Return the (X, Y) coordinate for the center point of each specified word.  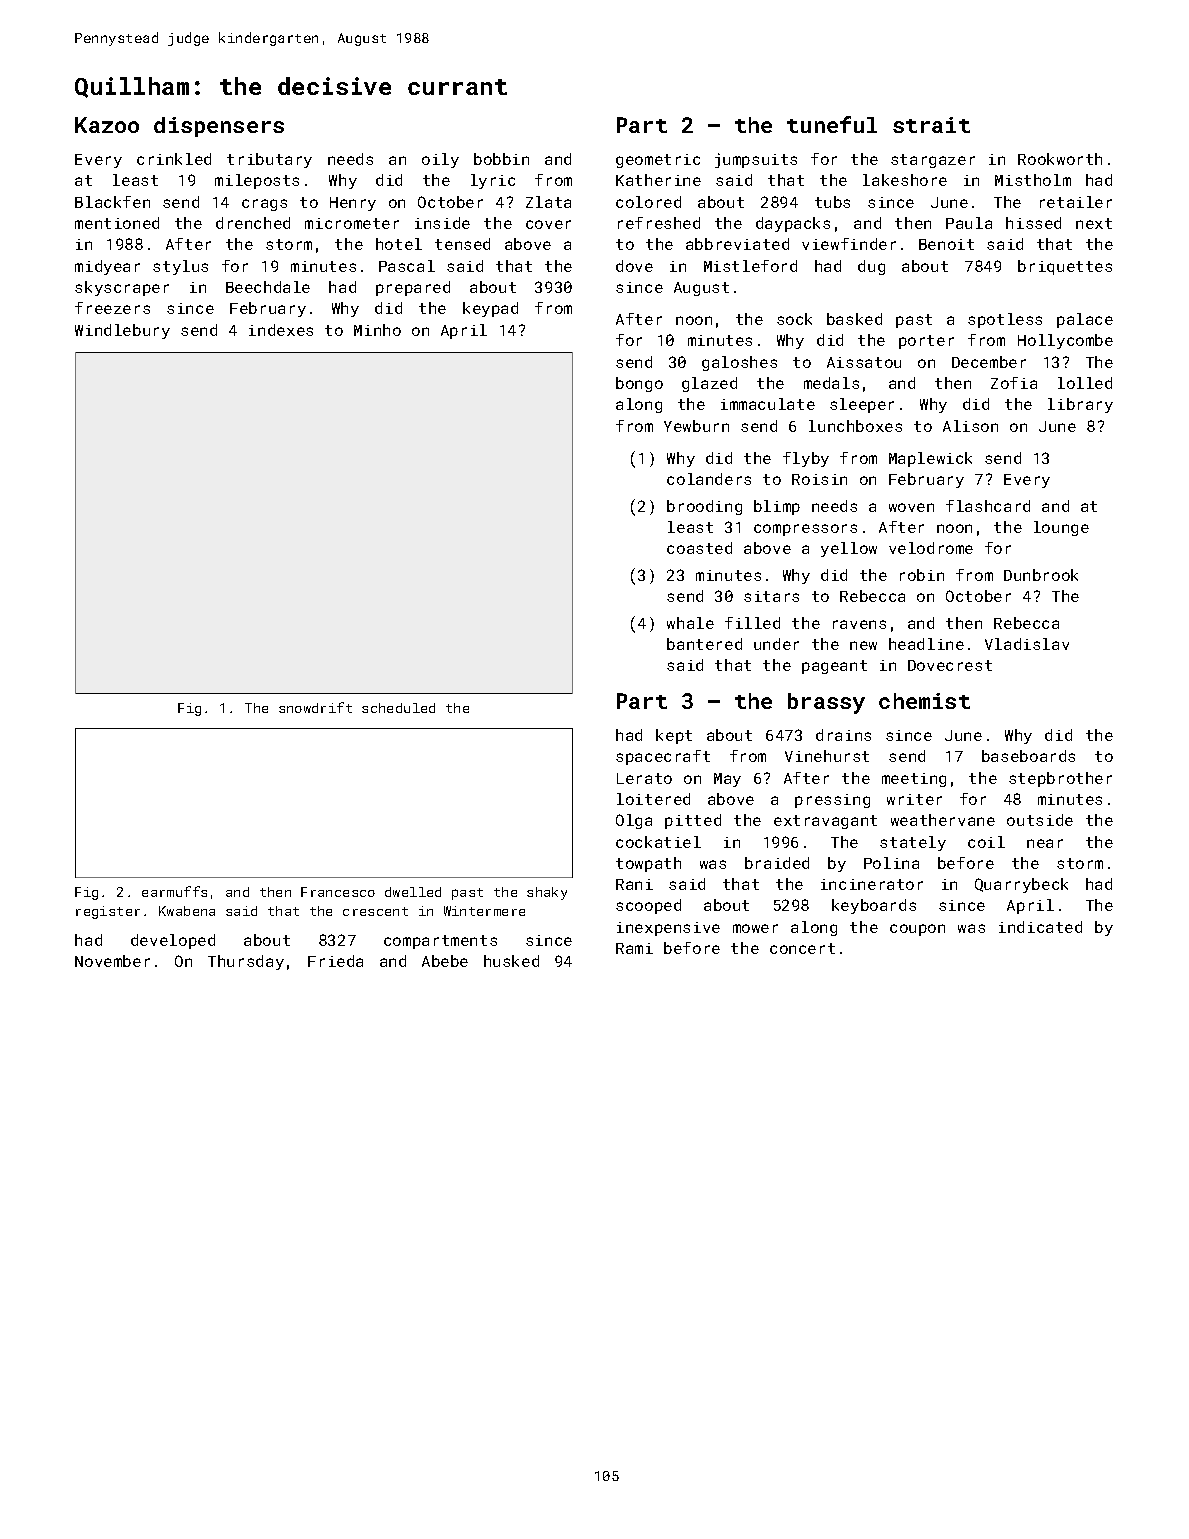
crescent (375, 911)
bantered (704, 644)
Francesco (338, 892)
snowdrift (315, 707)
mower (755, 928)
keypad (490, 309)
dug (871, 267)
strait (931, 125)
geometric (658, 161)
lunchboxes (855, 426)
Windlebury (122, 331)
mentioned (117, 223)
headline (926, 644)
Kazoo (107, 125)
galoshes (739, 363)
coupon (917, 930)
